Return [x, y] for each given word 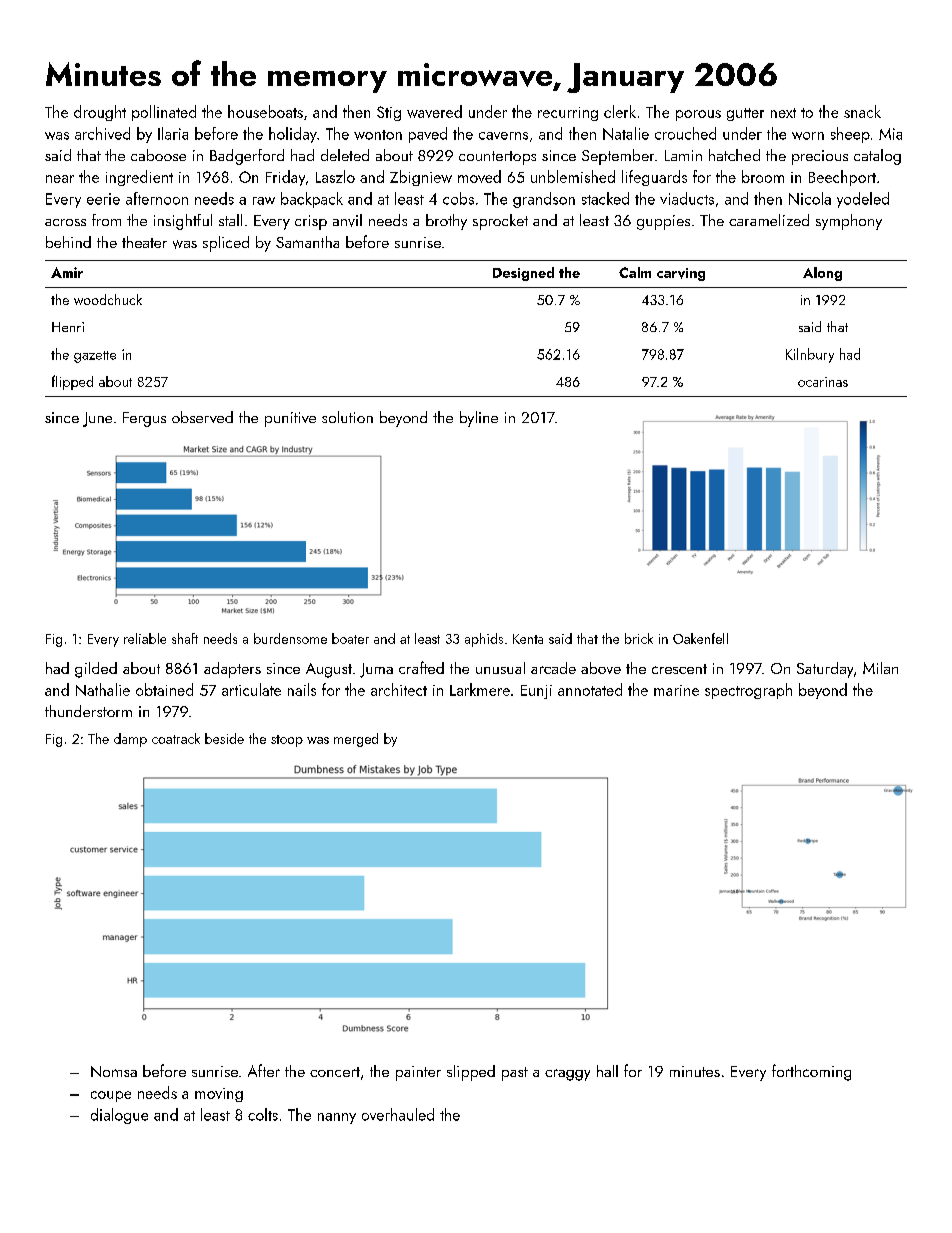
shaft [185, 638]
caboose [158, 155]
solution [347, 417]
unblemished [573, 176]
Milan [880, 668]
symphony [849, 222]
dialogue [119, 1116]
